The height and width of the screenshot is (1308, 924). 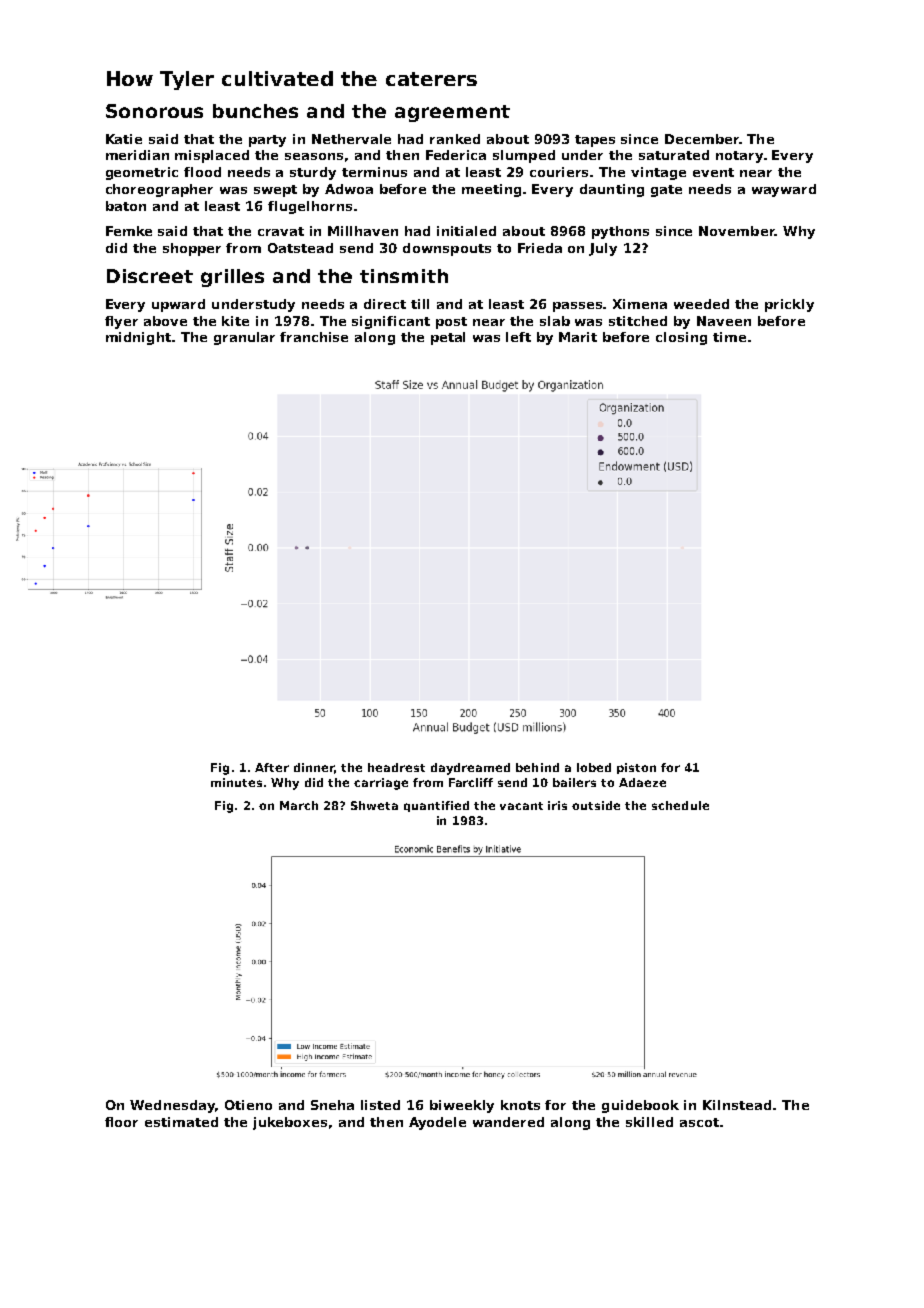 What do you see at coordinates (244, 338) in the screenshot?
I see `granular` at bounding box center [244, 338].
